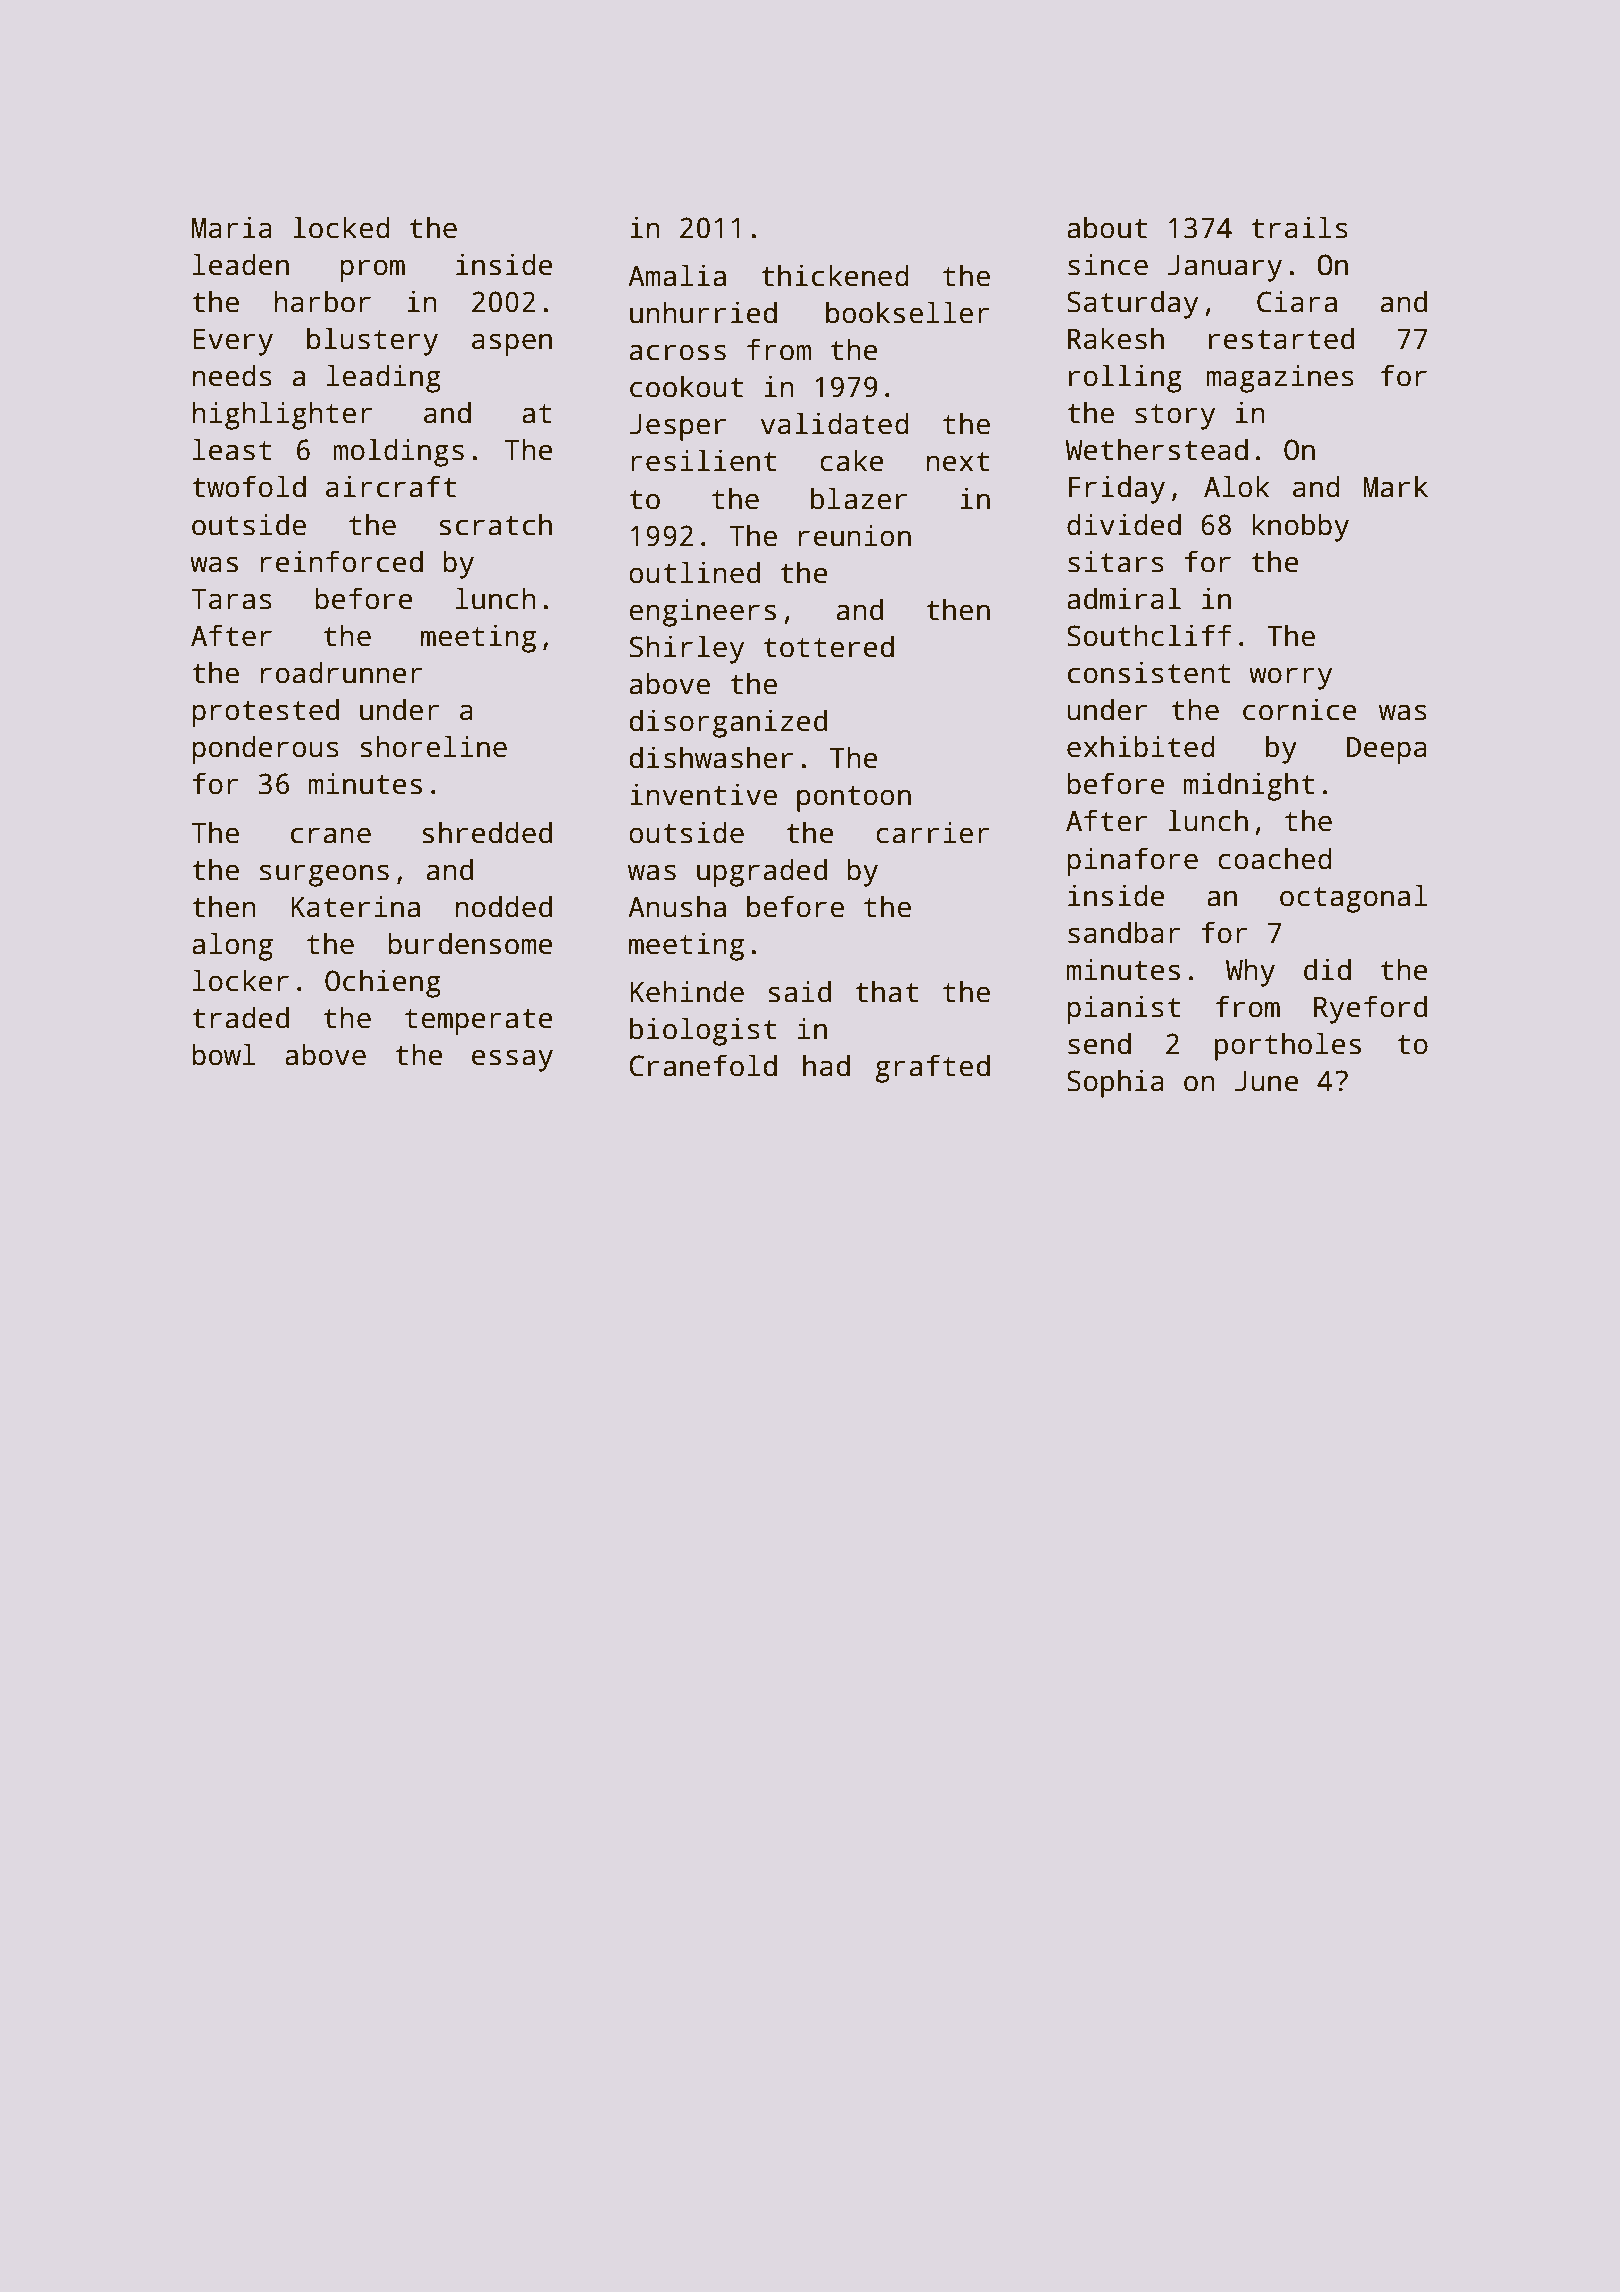 The width and height of the page is (1620, 2292). What do you see at coordinates (265, 712) in the page?
I see `protested` at bounding box center [265, 712].
